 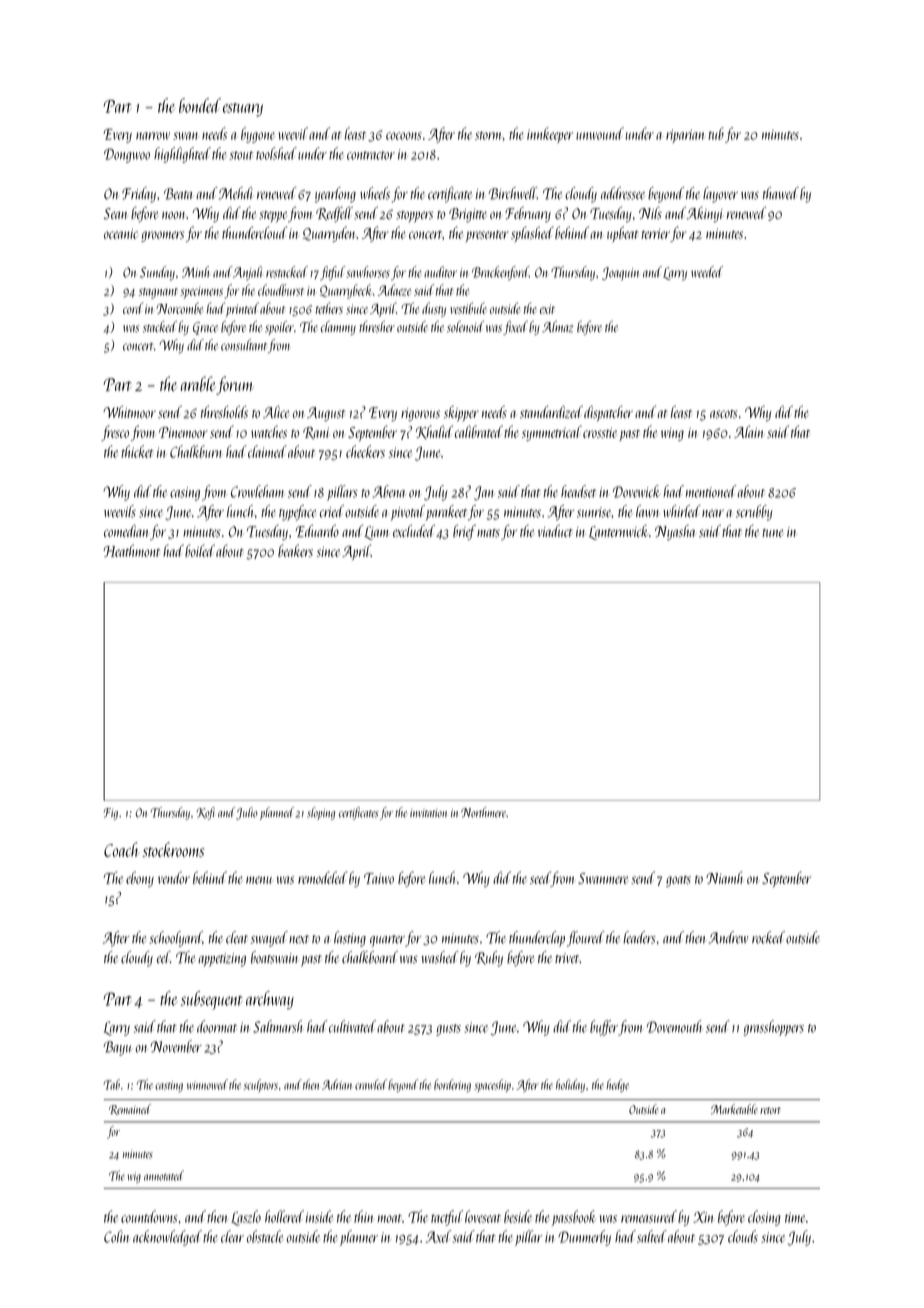 What do you see at coordinates (200, 105) in the image?
I see `bonded` at bounding box center [200, 105].
